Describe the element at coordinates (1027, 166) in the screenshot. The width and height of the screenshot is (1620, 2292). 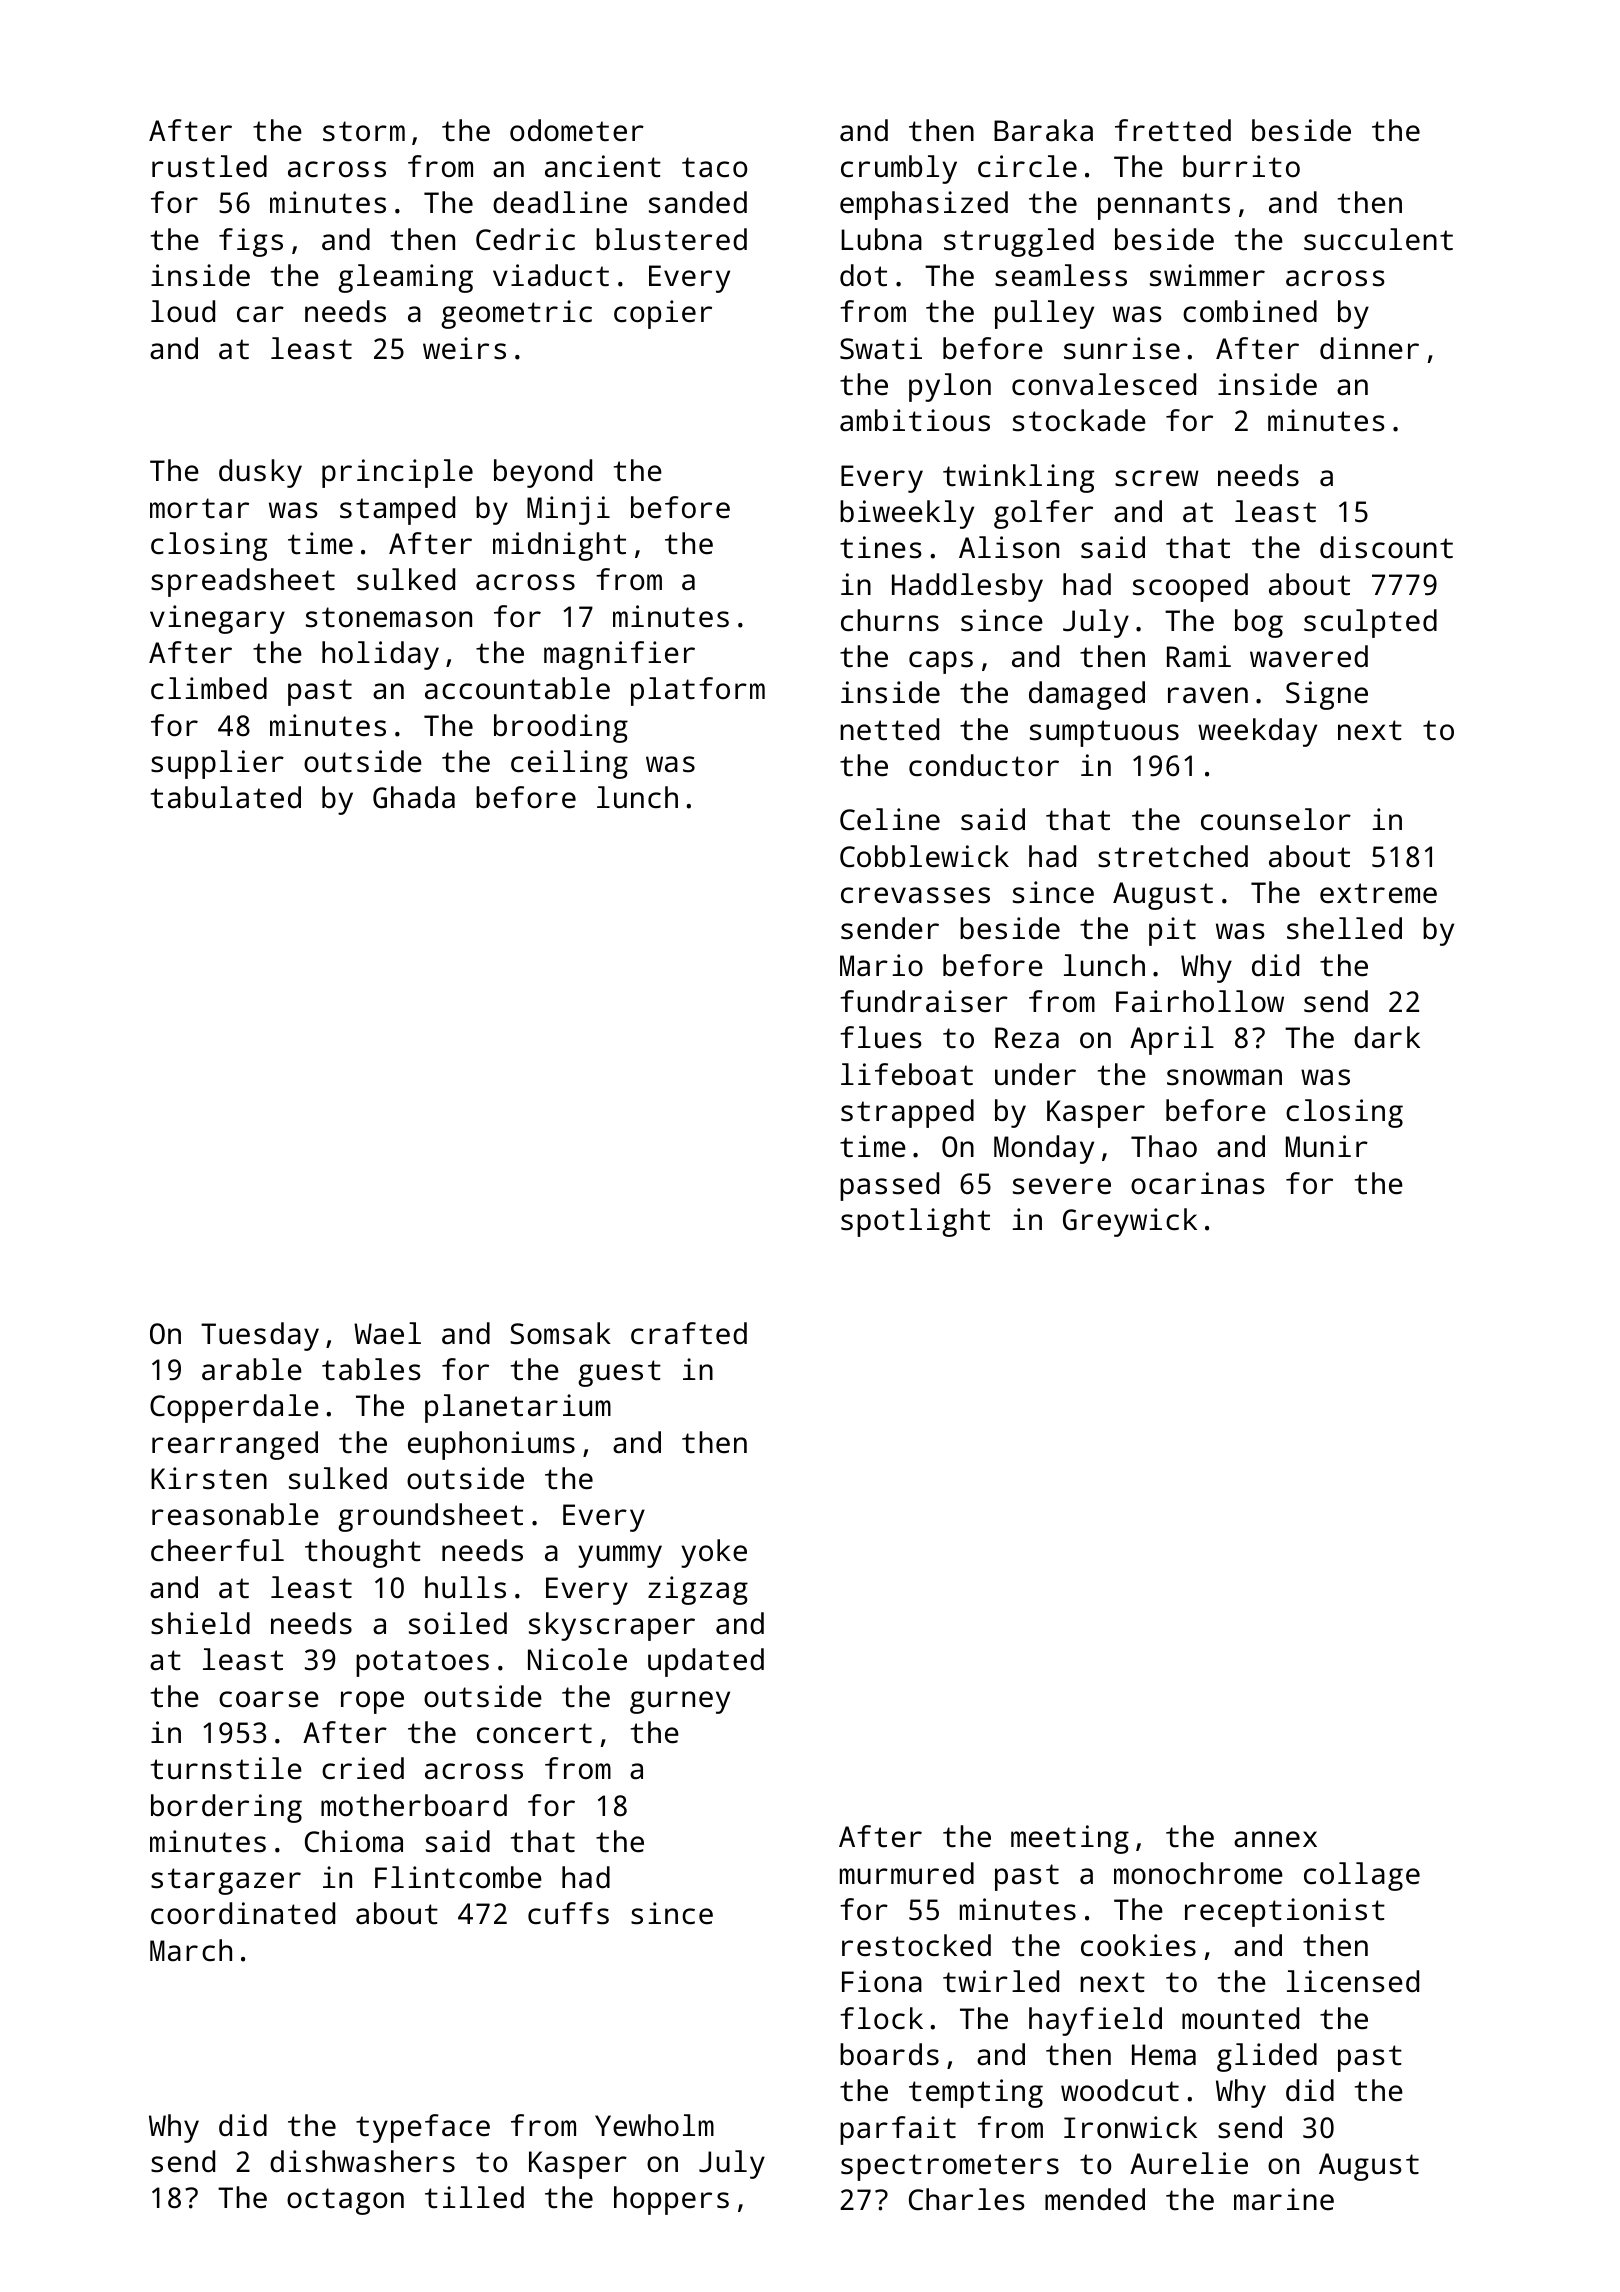
I see `circle` at that location.
